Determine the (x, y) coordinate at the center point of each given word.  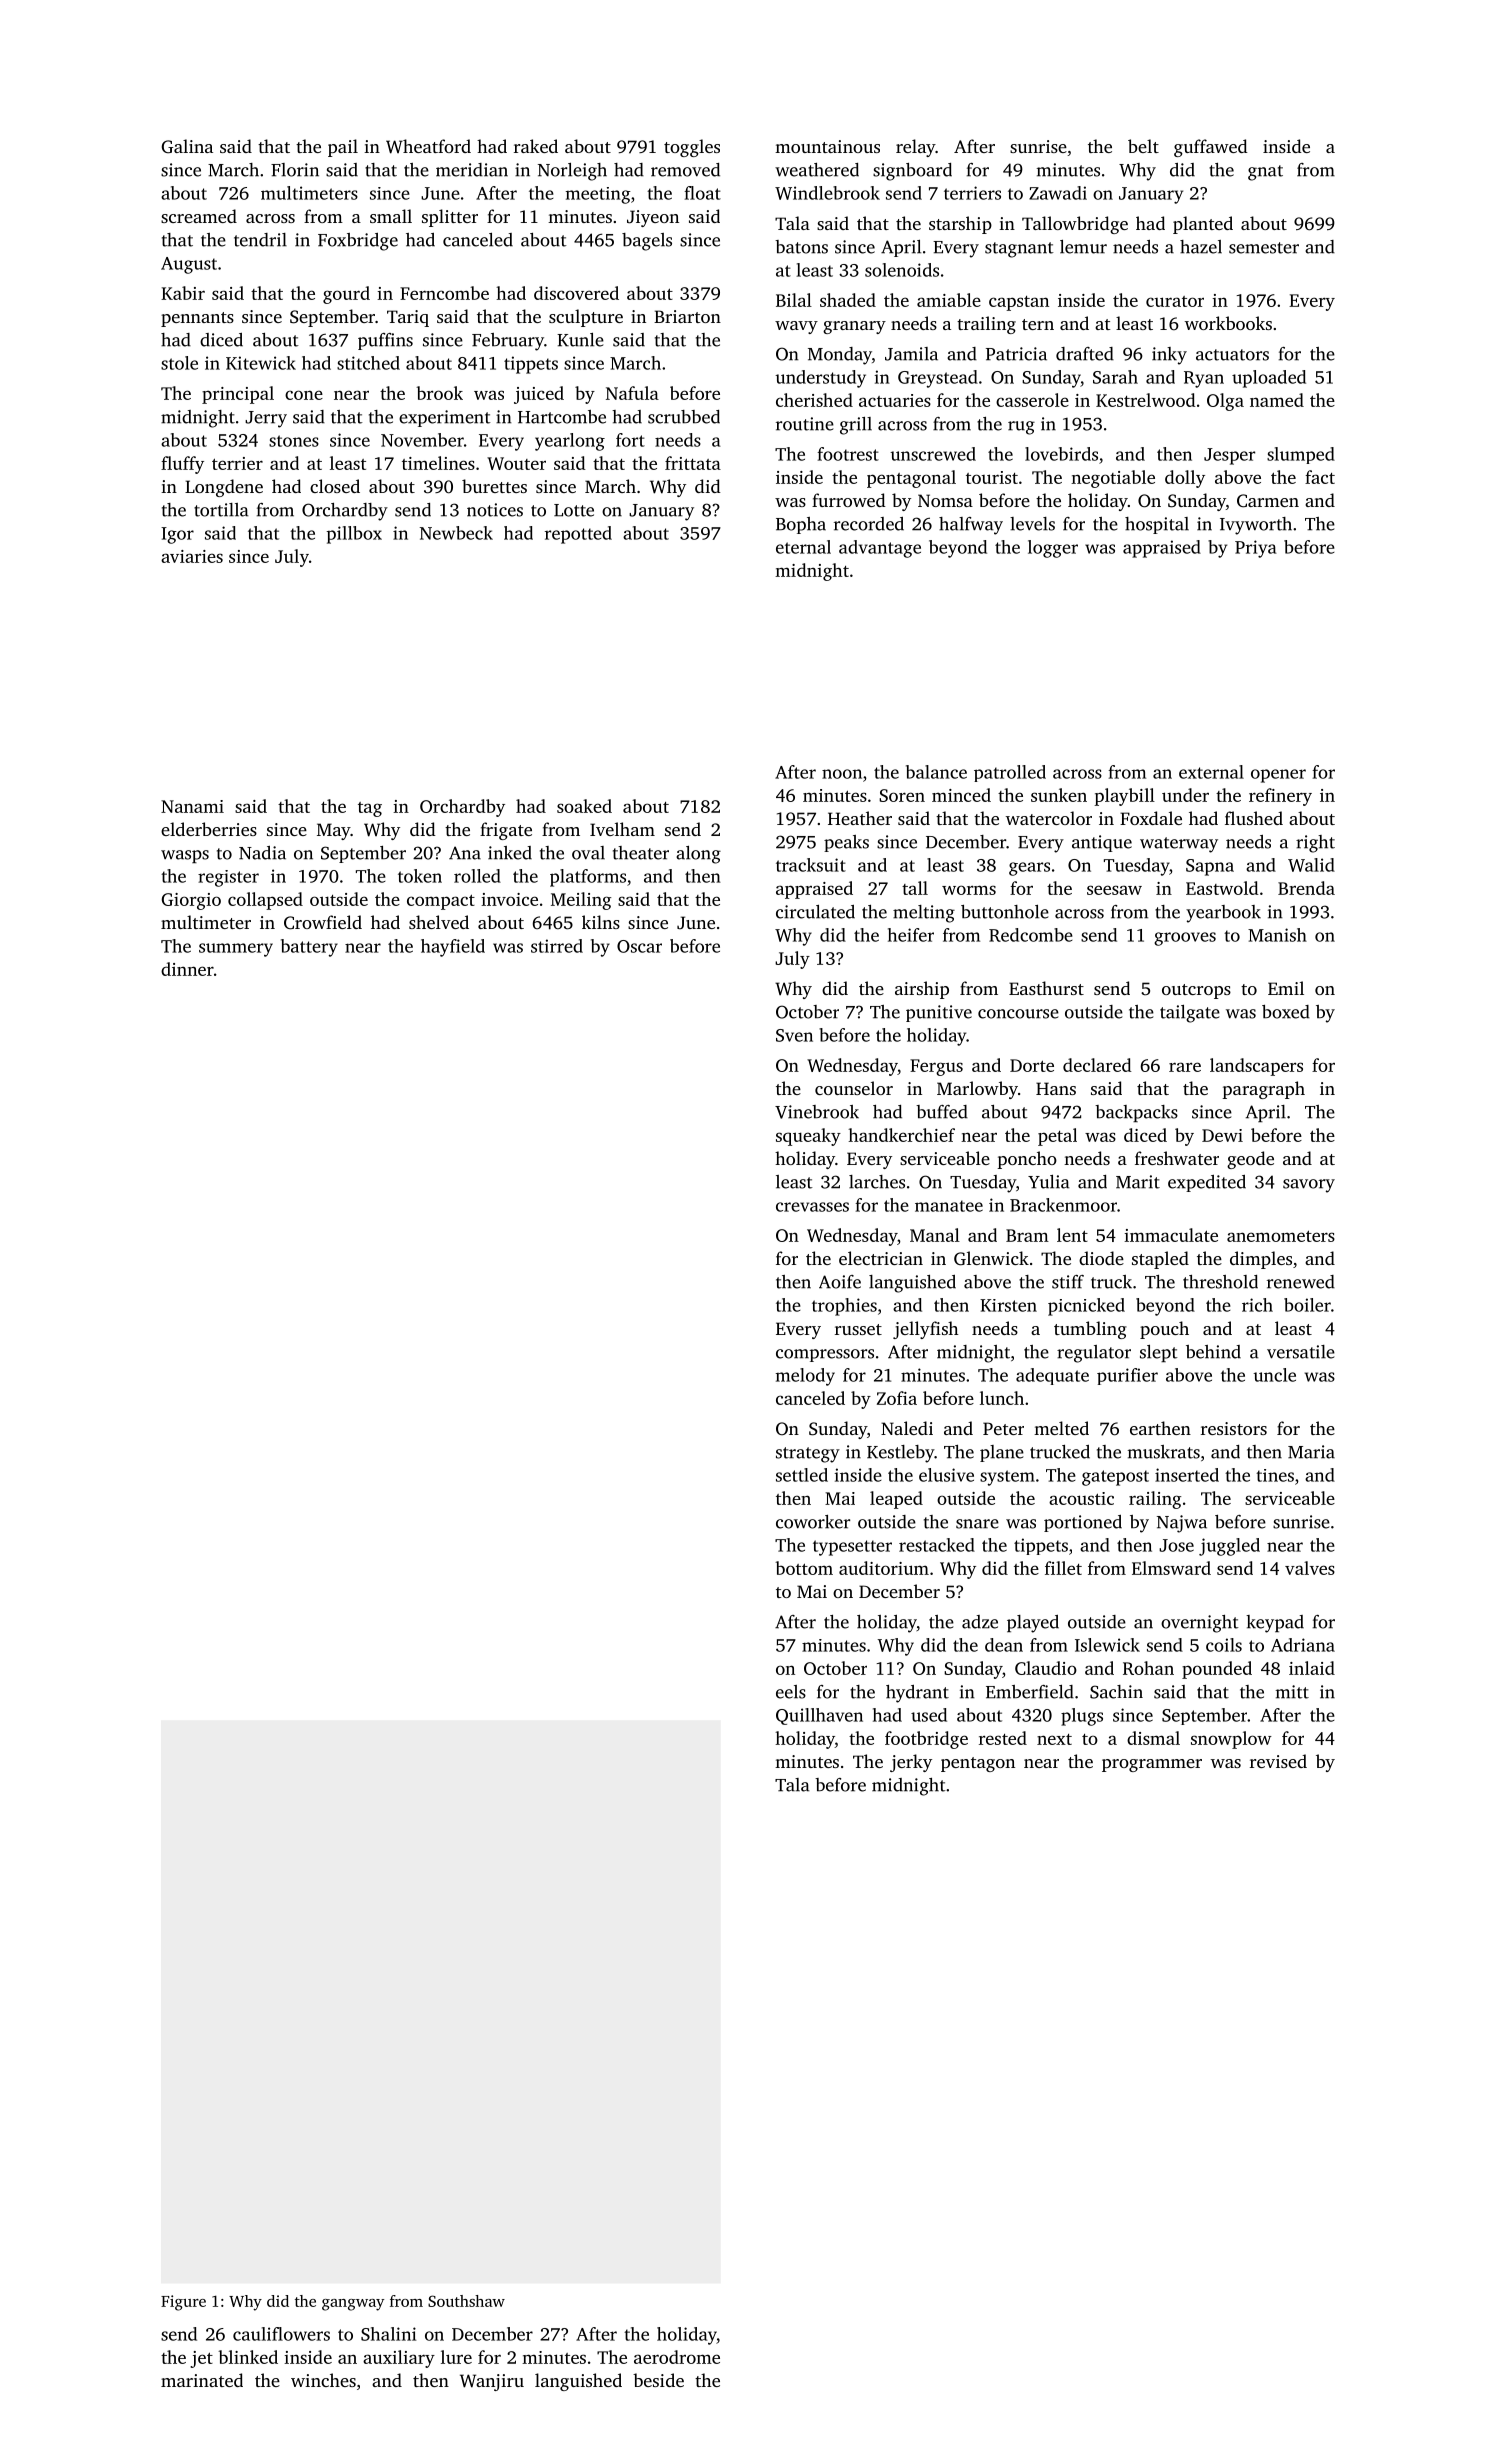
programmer (1152, 1765)
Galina (187, 146)
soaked (584, 806)
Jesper (1229, 456)
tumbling (1090, 1330)
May (334, 831)
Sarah (1115, 377)
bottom (804, 1568)
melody (805, 1377)
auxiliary (399, 2359)
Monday (840, 356)
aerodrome (677, 2357)
